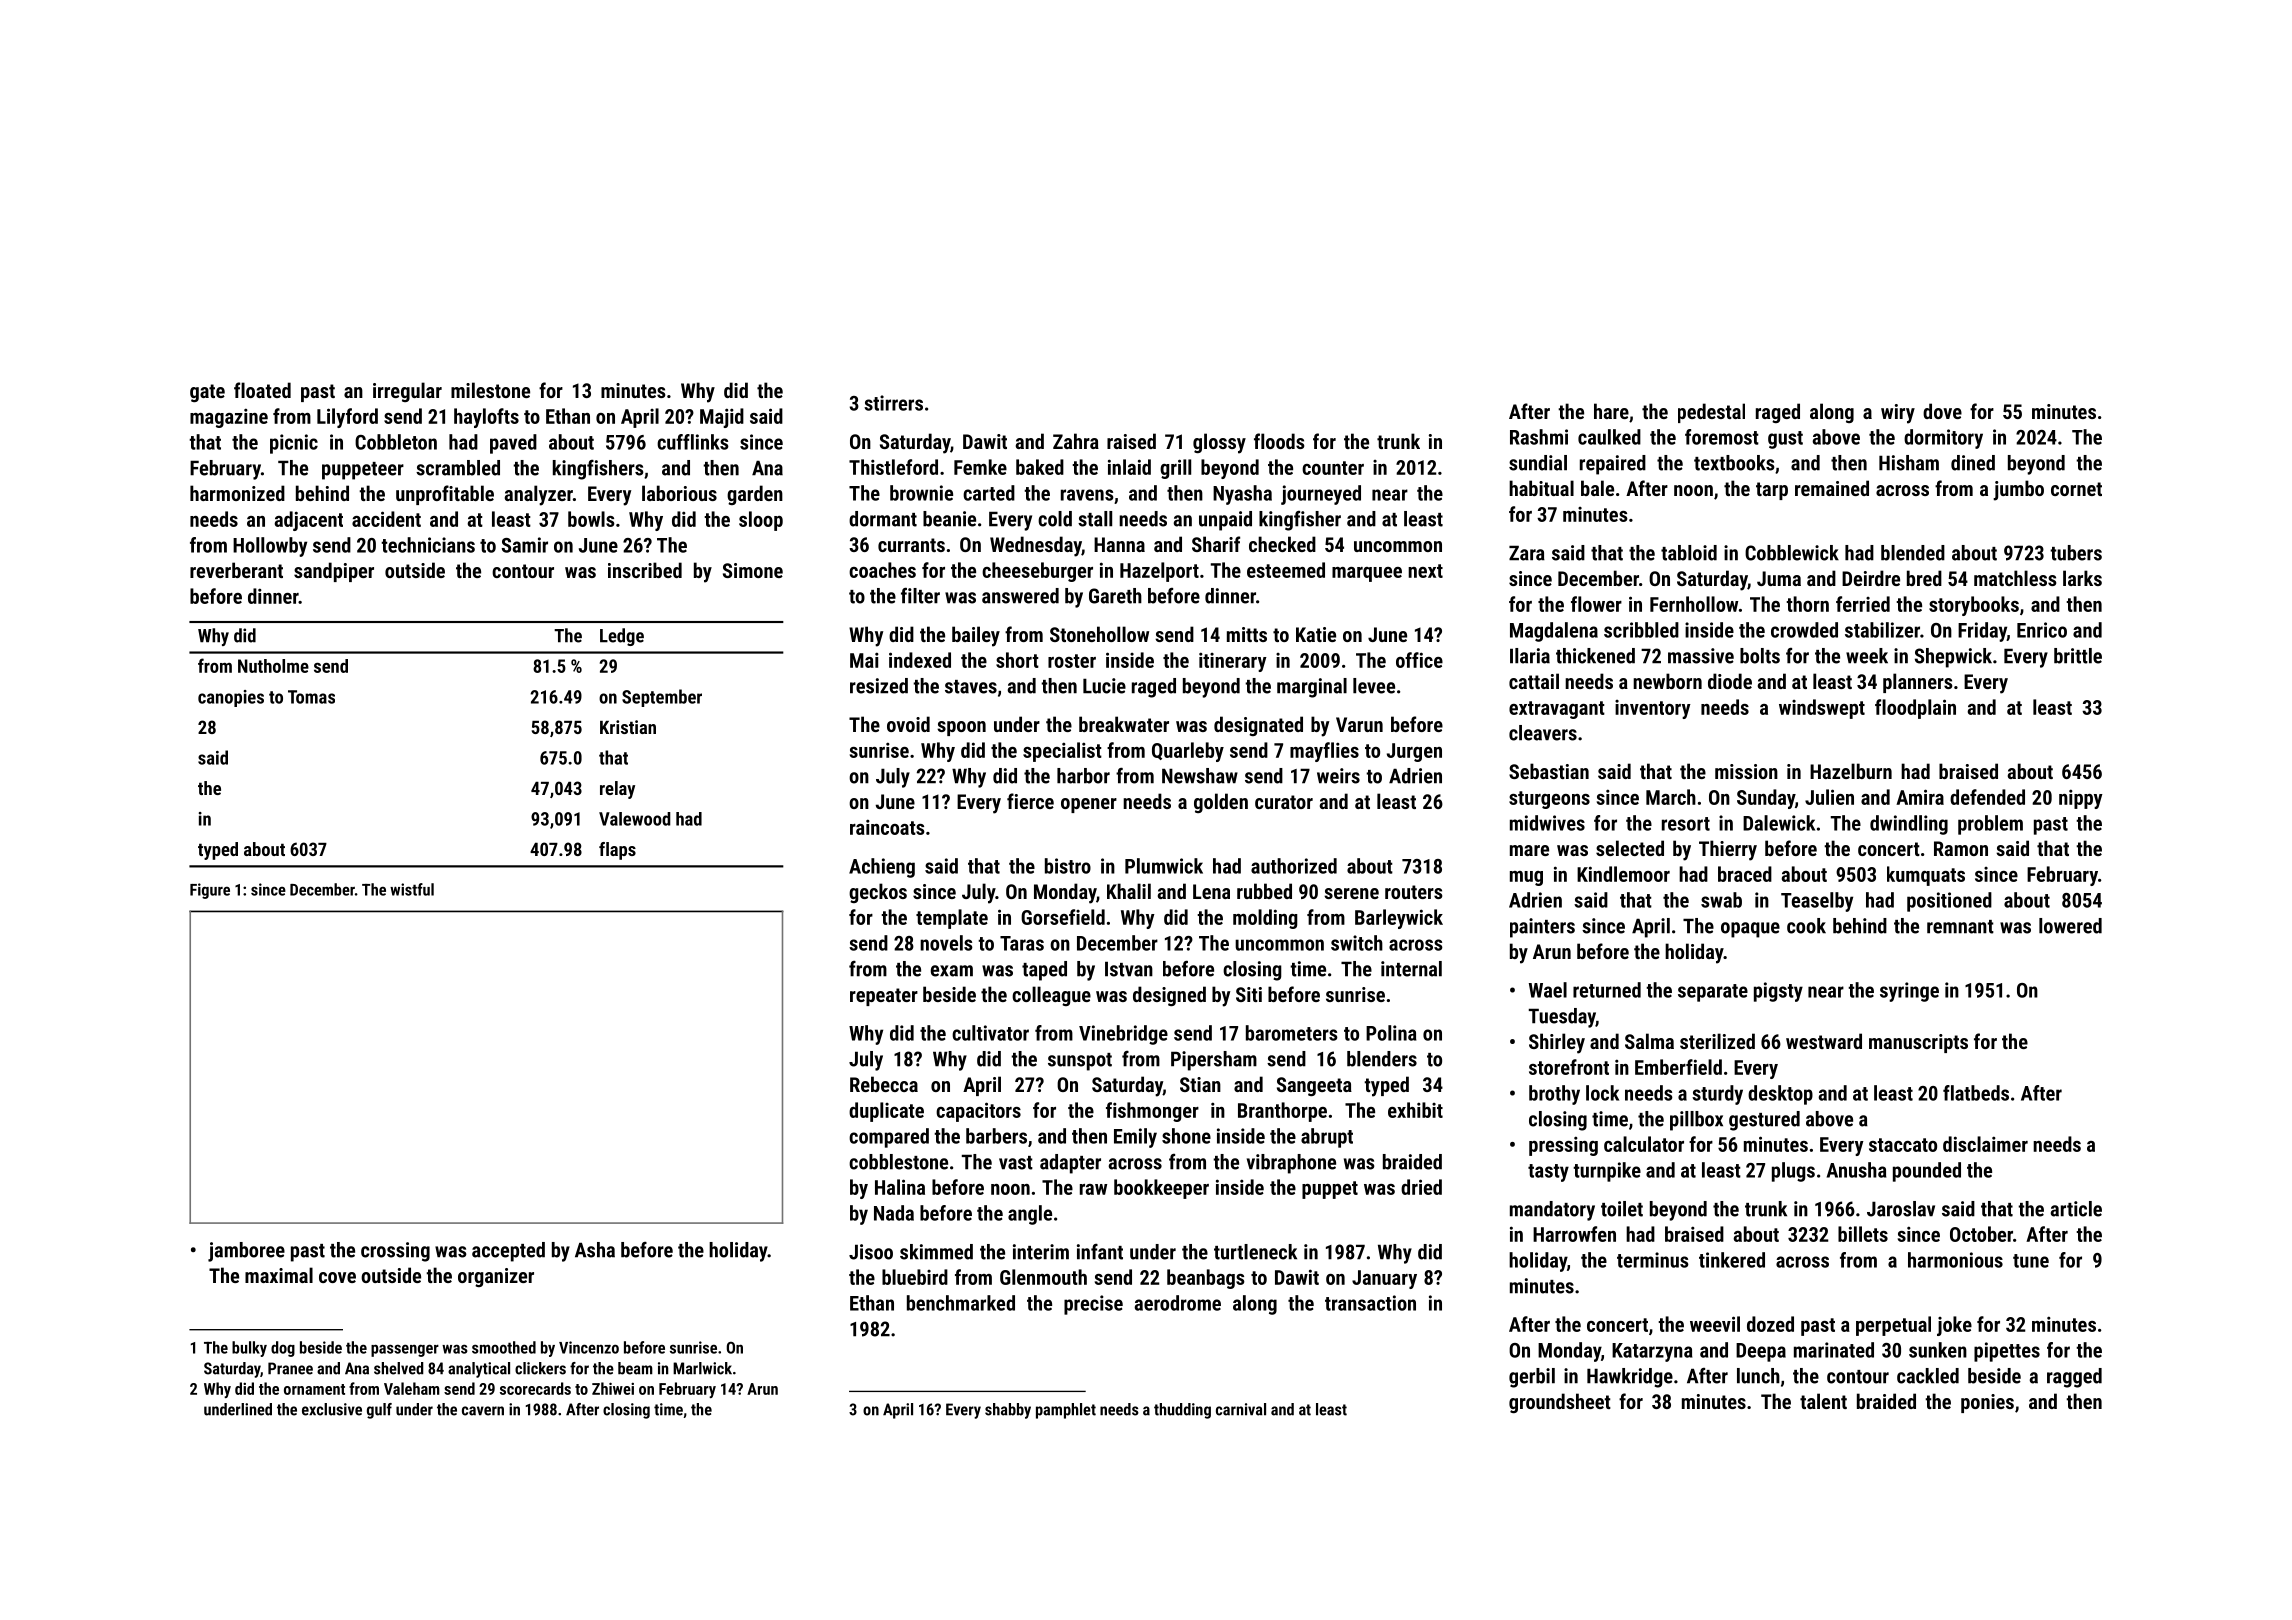 The image size is (2292, 1620). Describe the element at coordinates (1942, 411) in the screenshot. I see `dove` at that location.
